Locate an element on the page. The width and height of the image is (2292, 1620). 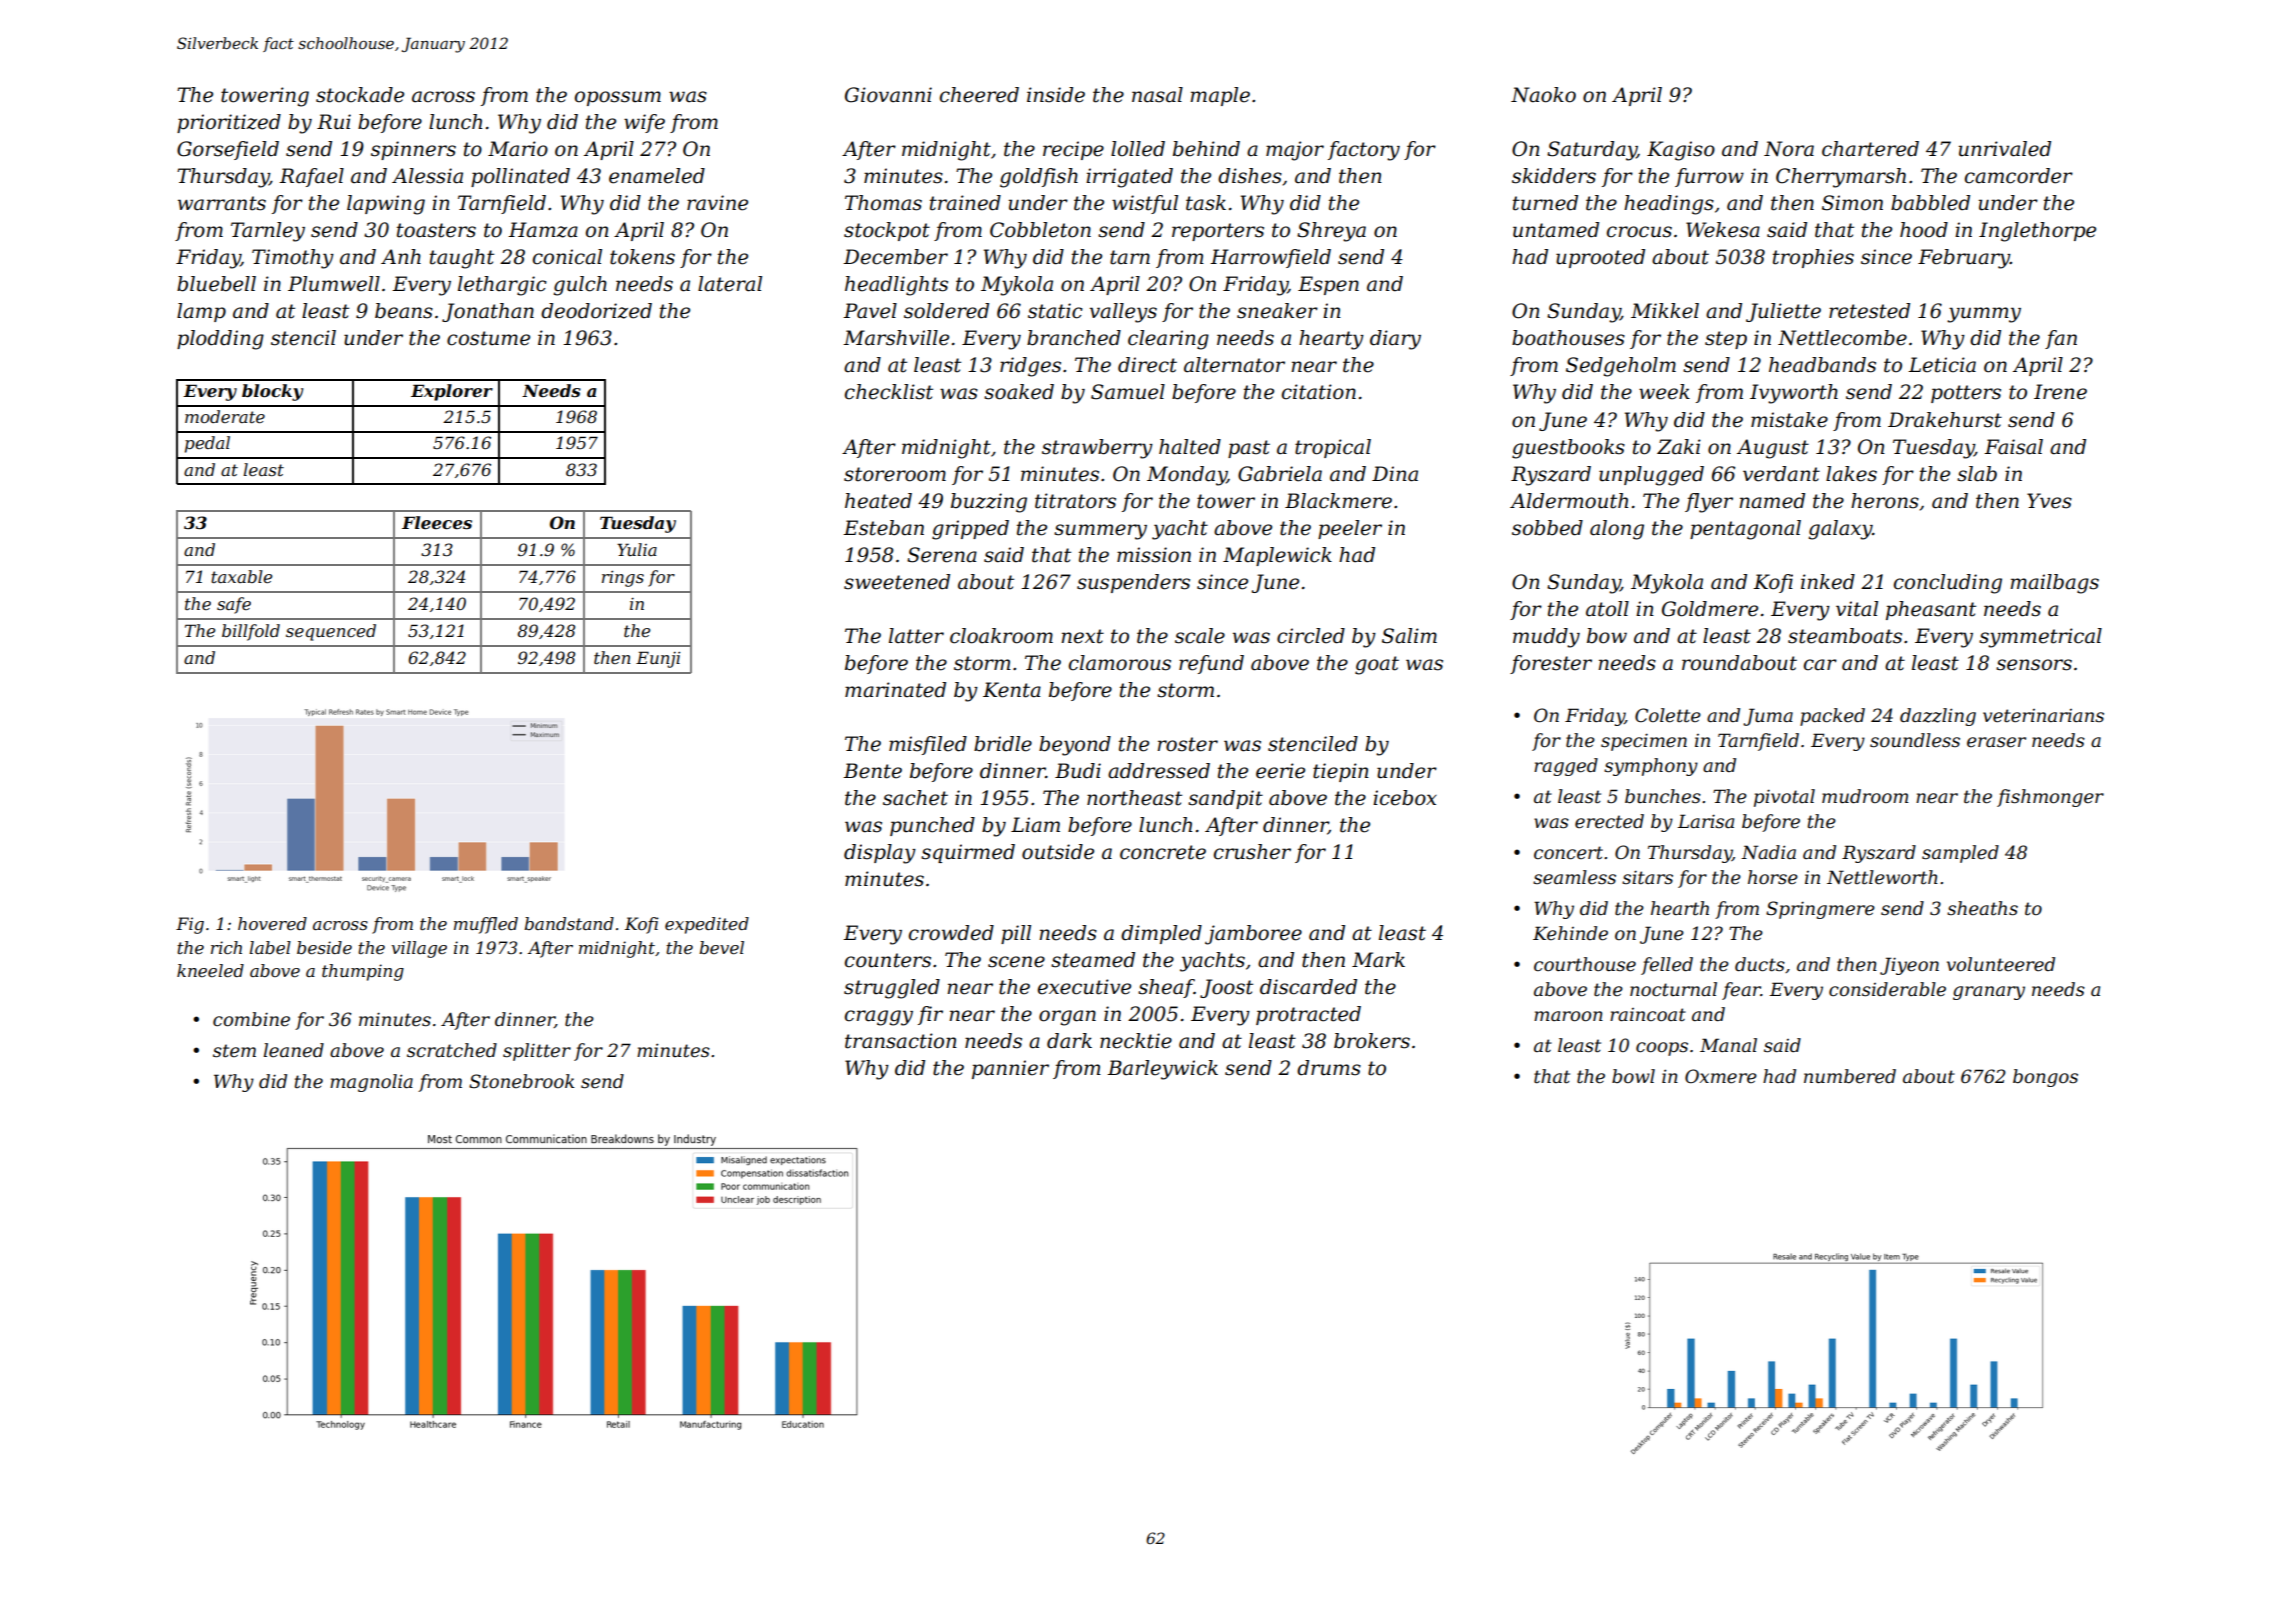
ravine is located at coordinates (717, 203).
